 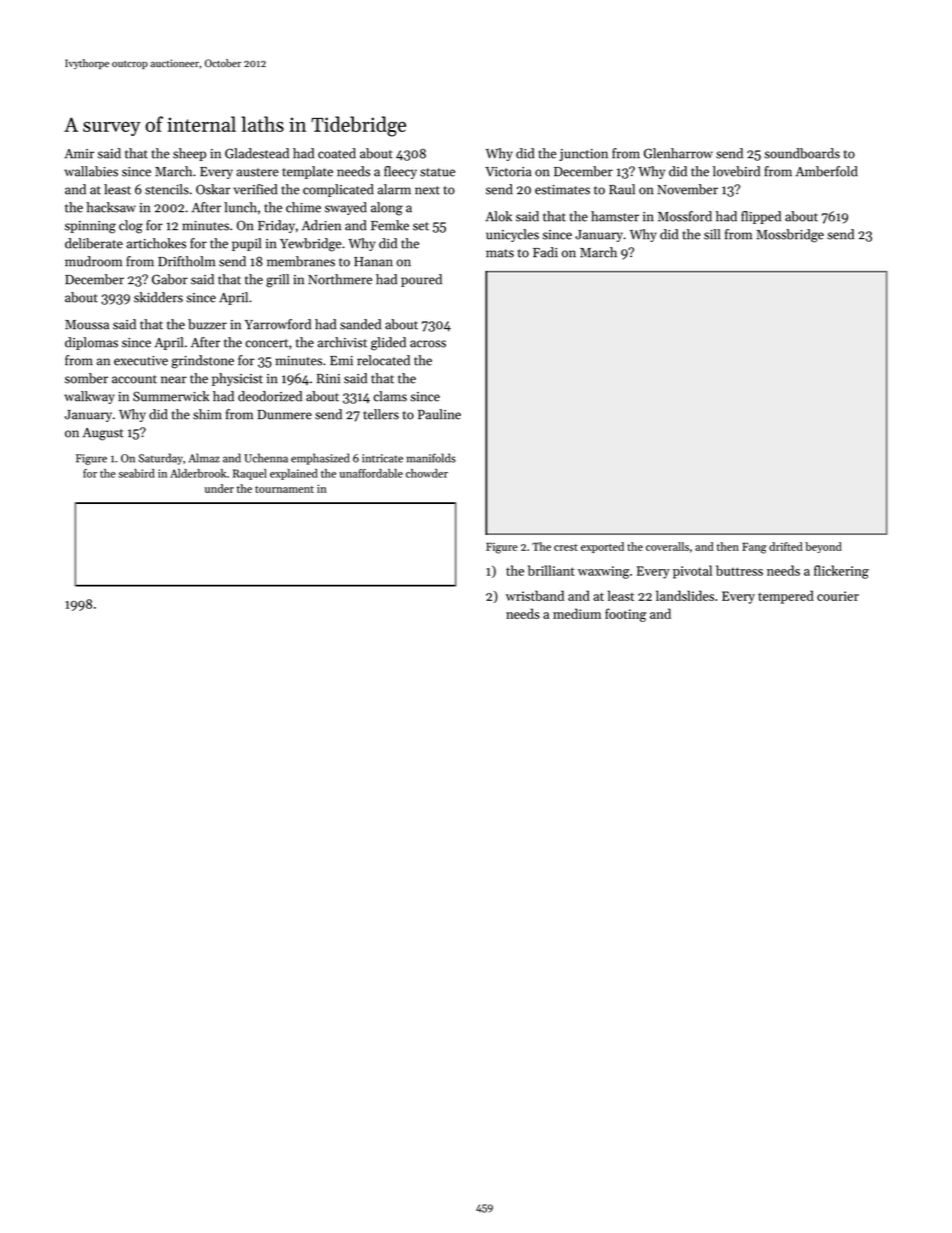 What do you see at coordinates (761, 217) in the page?
I see `flipped` at bounding box center [761, 217].
